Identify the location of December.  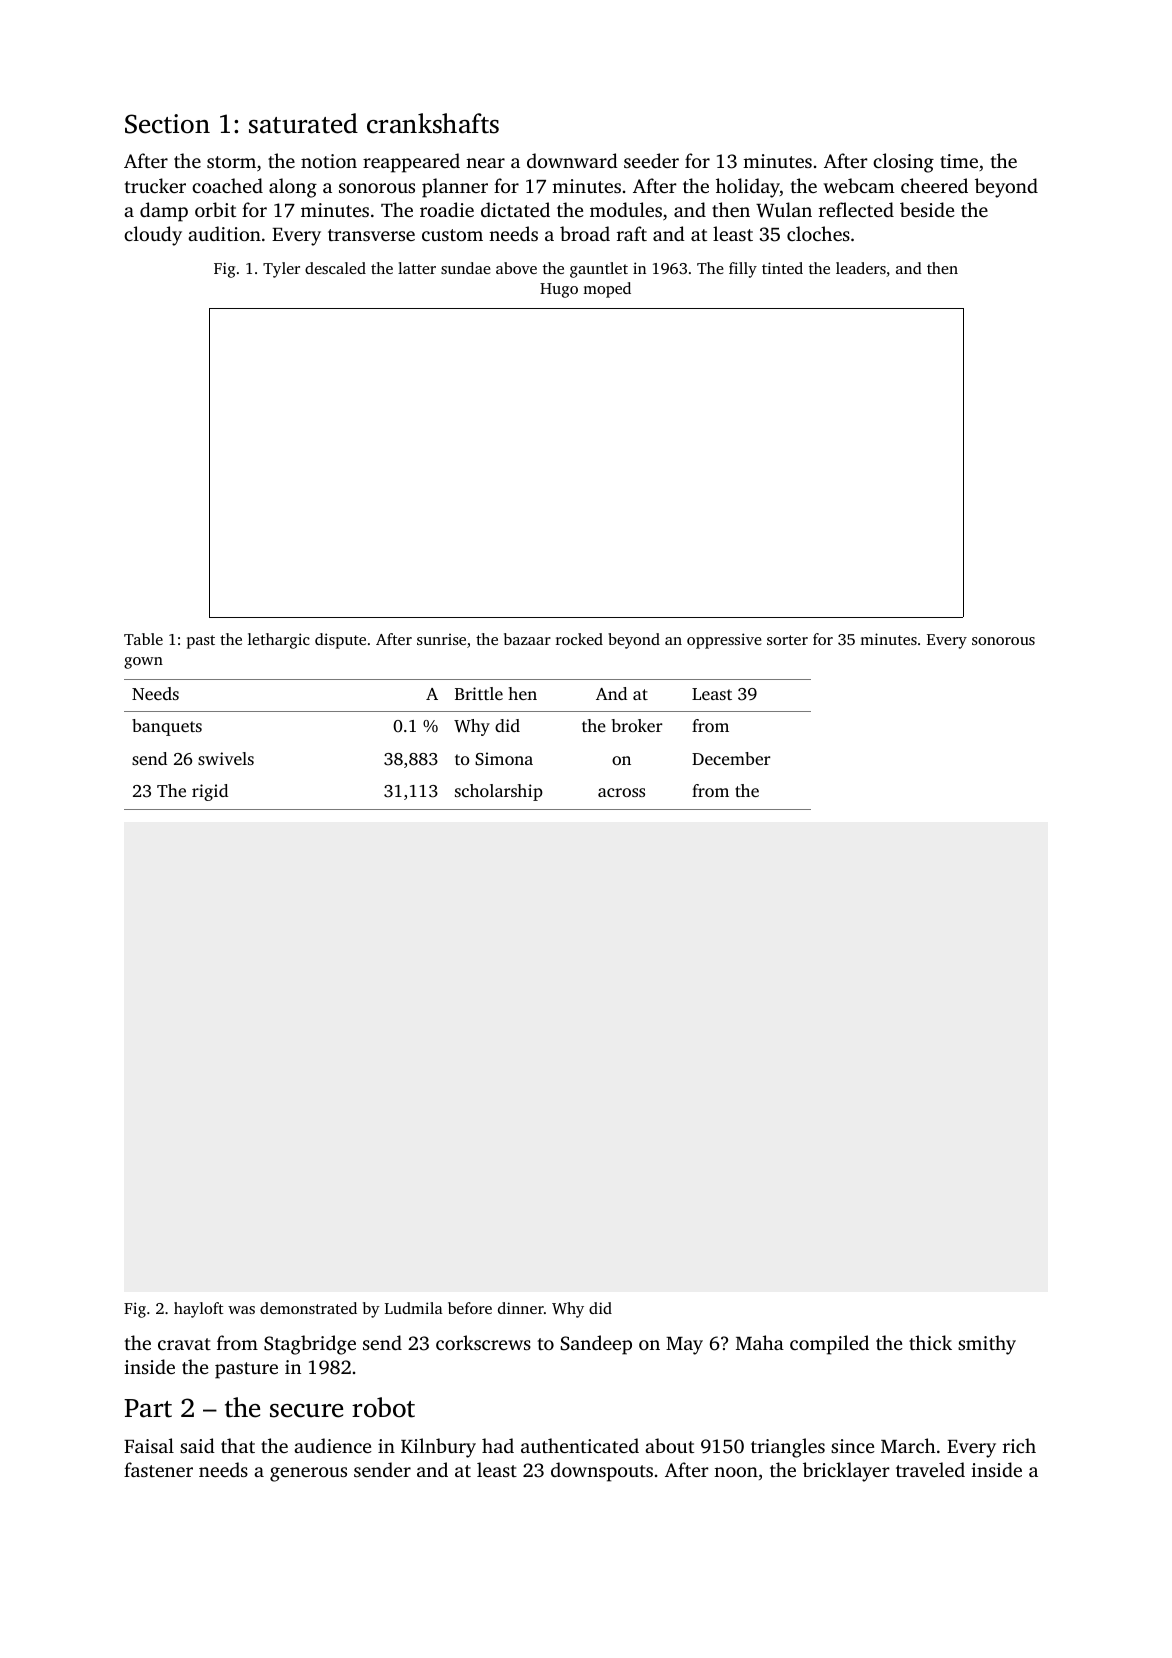
(731, 758).
